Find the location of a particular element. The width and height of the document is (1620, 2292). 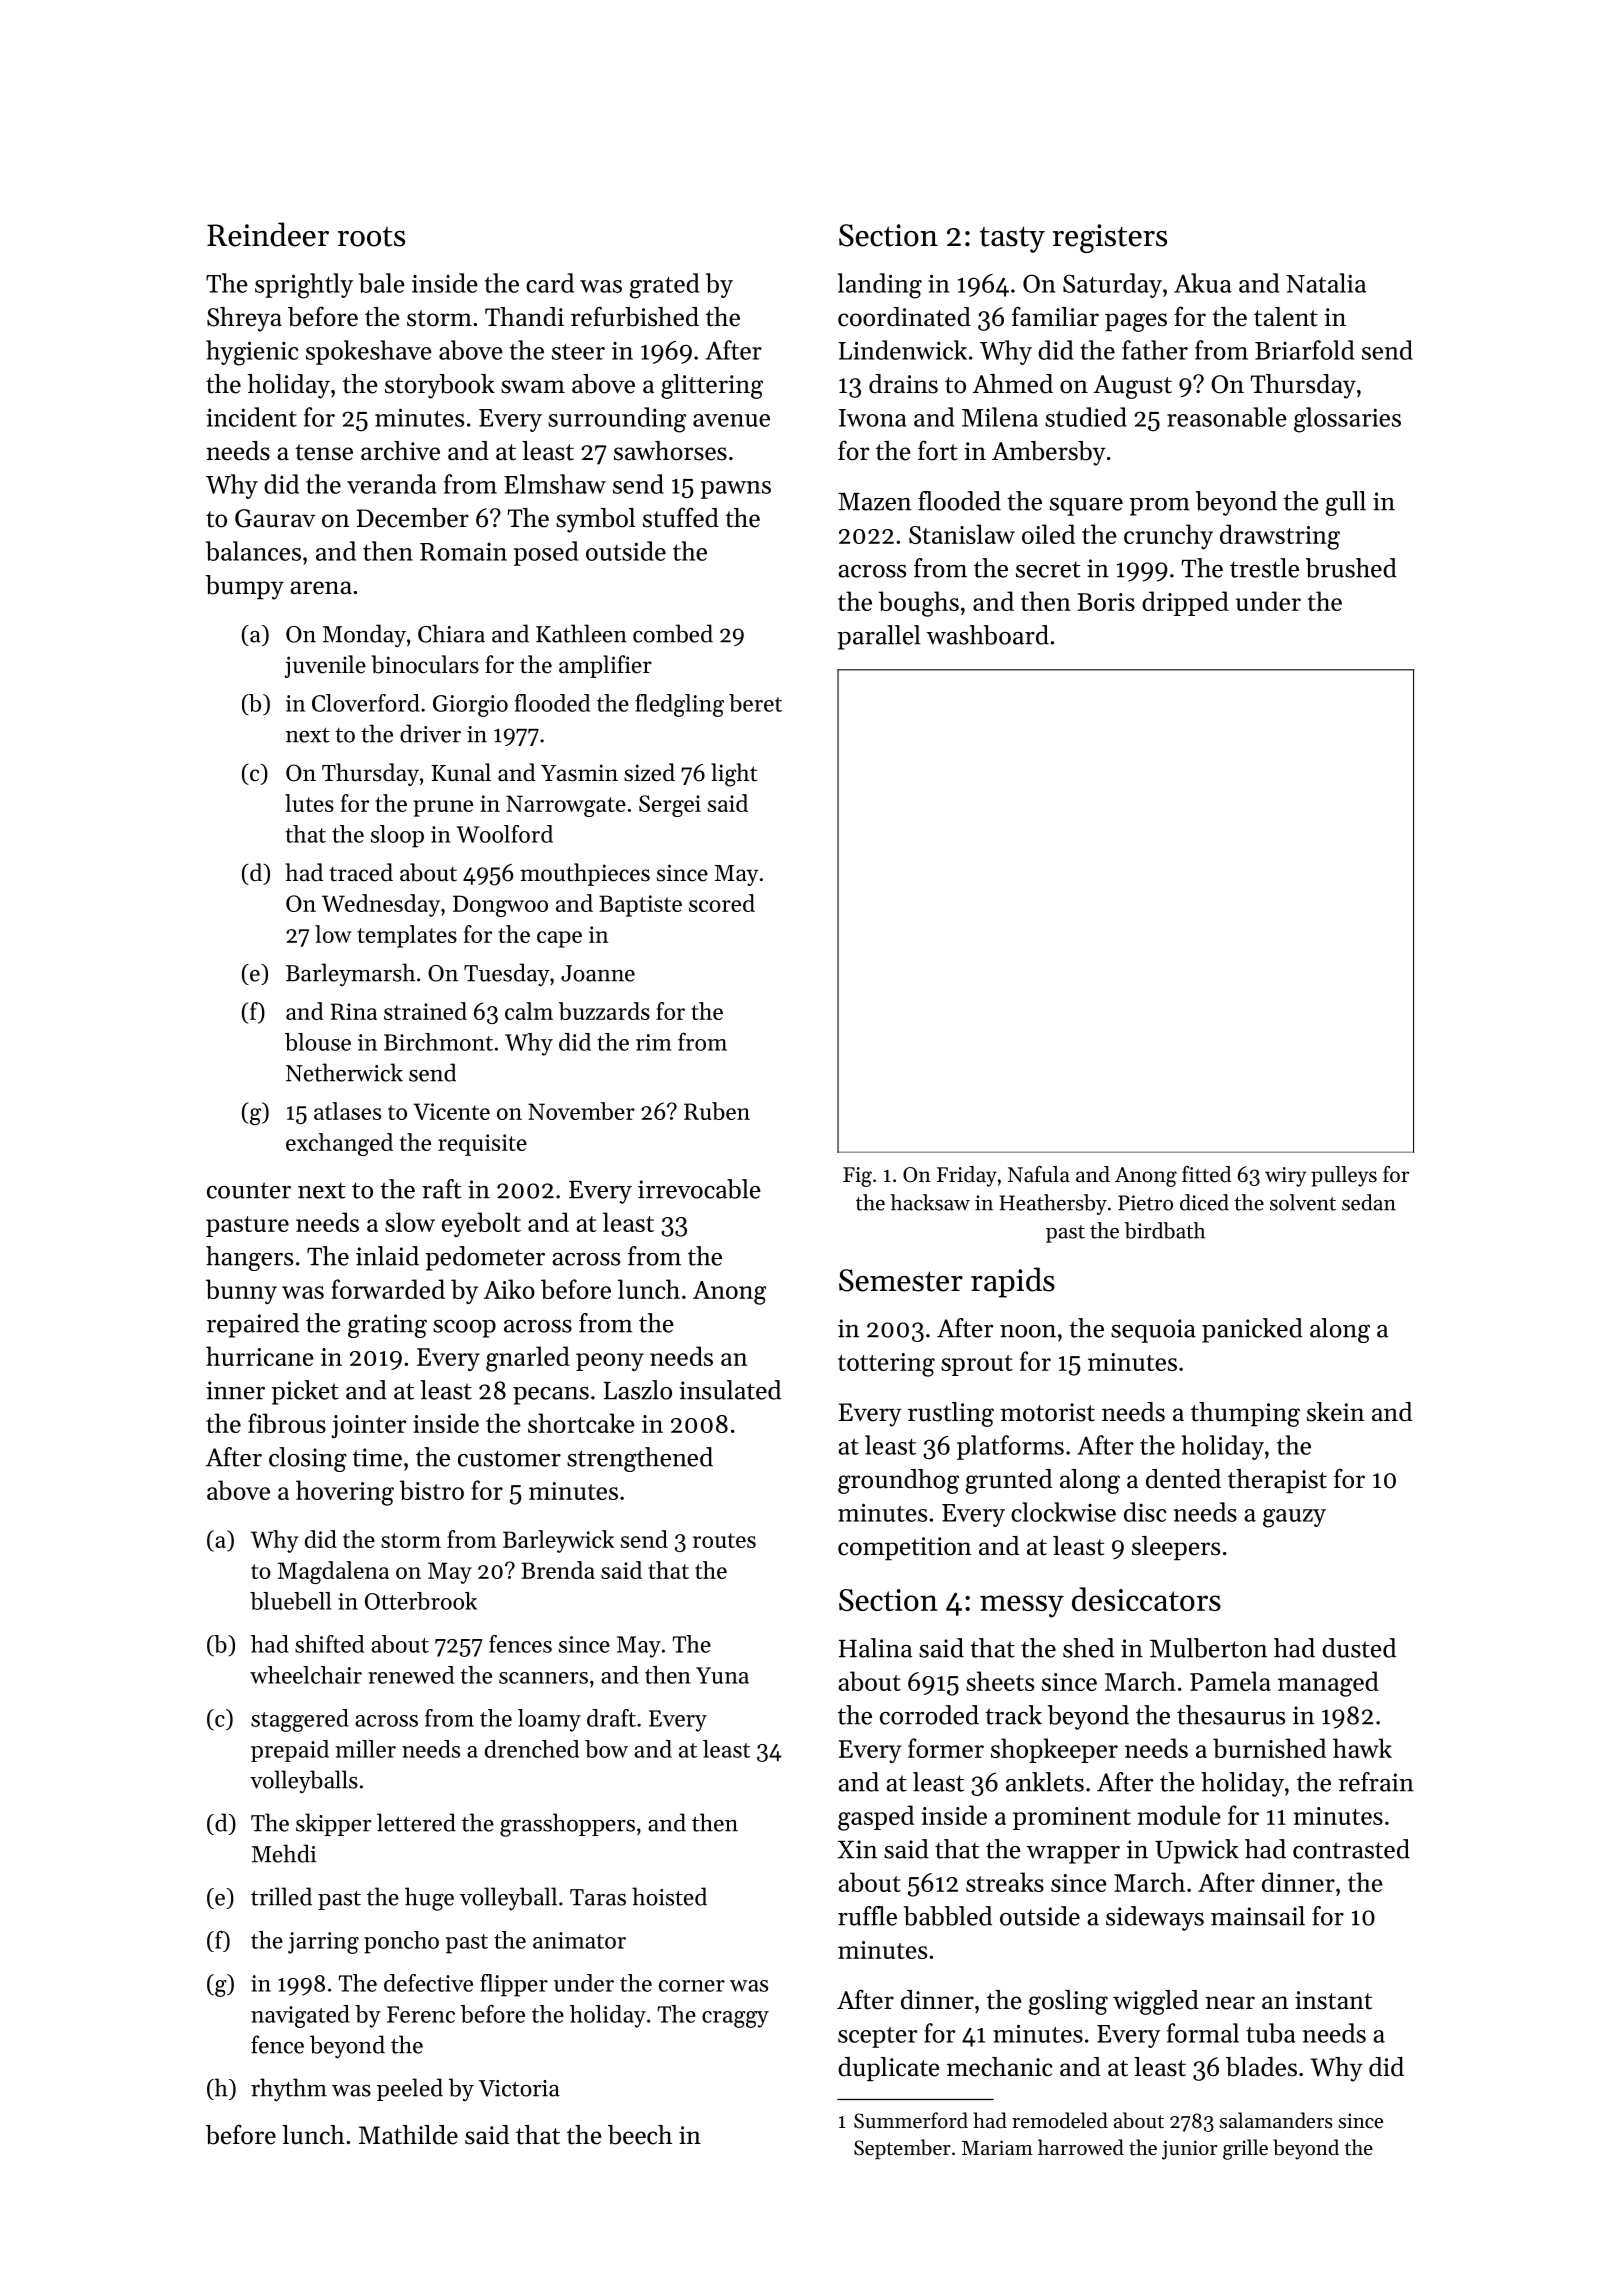

routes is located at coordinates (724, 1540).
